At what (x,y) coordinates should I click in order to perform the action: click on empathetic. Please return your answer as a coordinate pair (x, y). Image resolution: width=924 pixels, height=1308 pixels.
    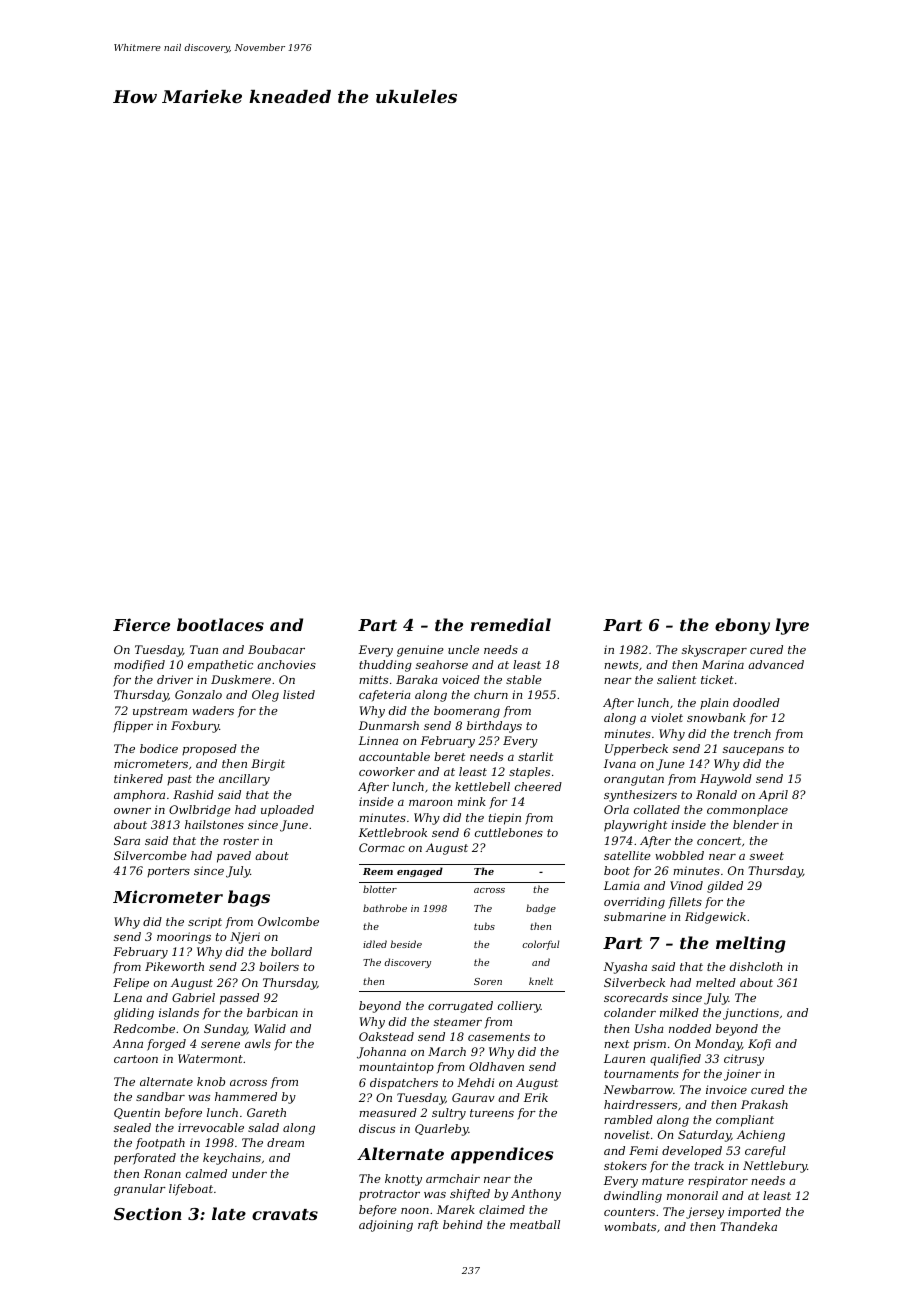
    Looking at the image, I should click on (220, 666).
